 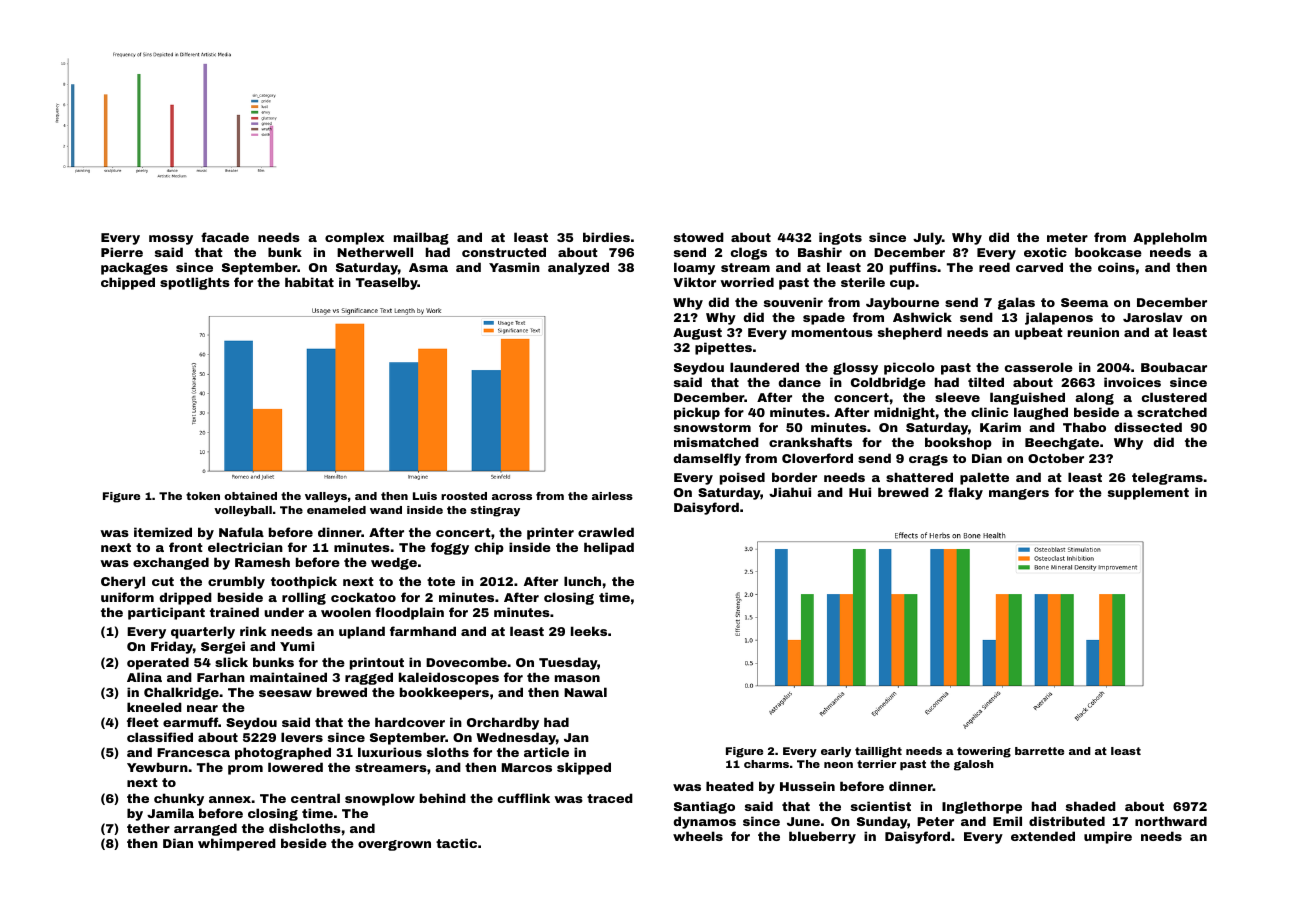 I want to click on upland, so click(x=362, y=632).
